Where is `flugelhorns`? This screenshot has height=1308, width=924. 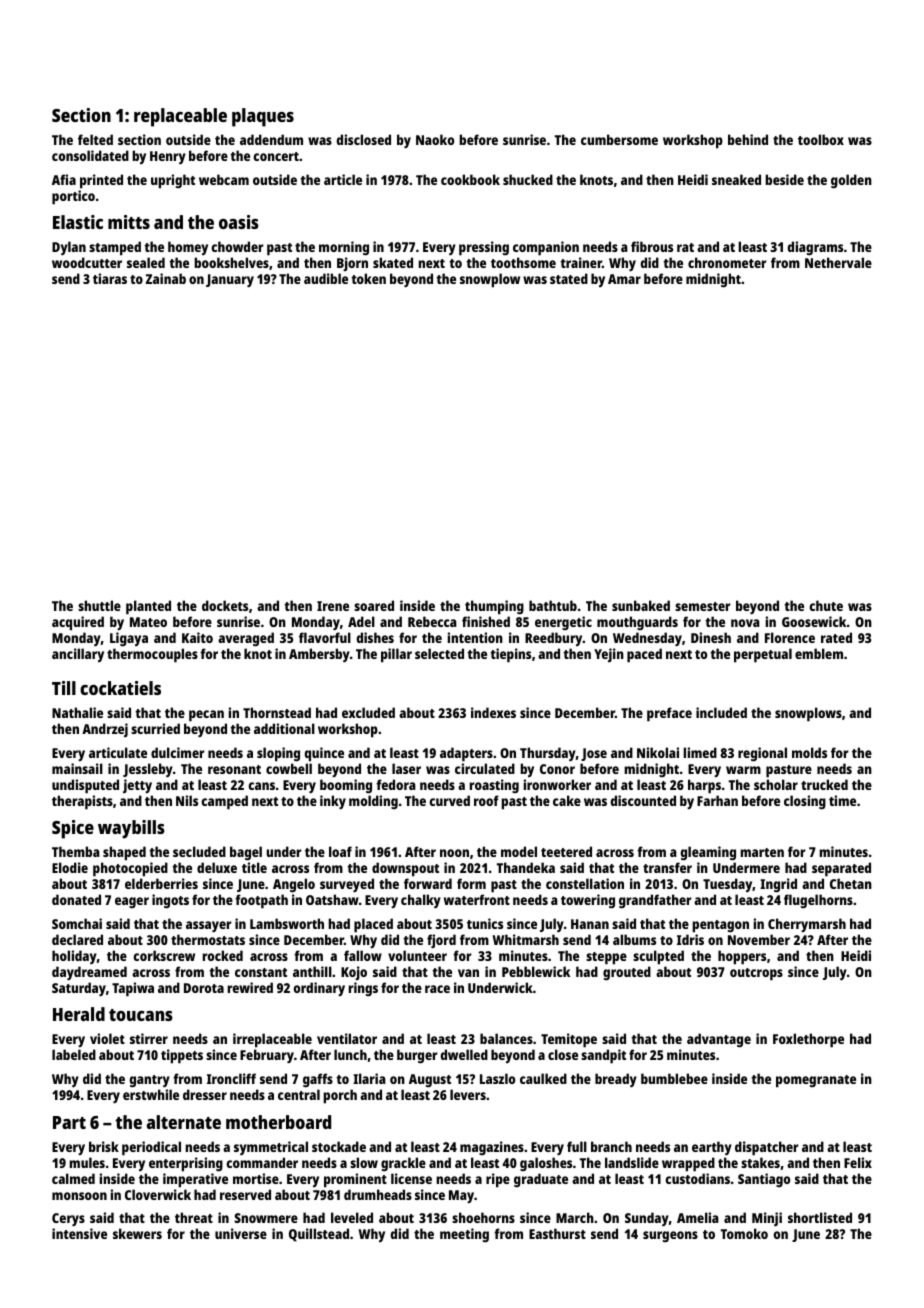
flugelhorns is located at coordinates (818, 901).
